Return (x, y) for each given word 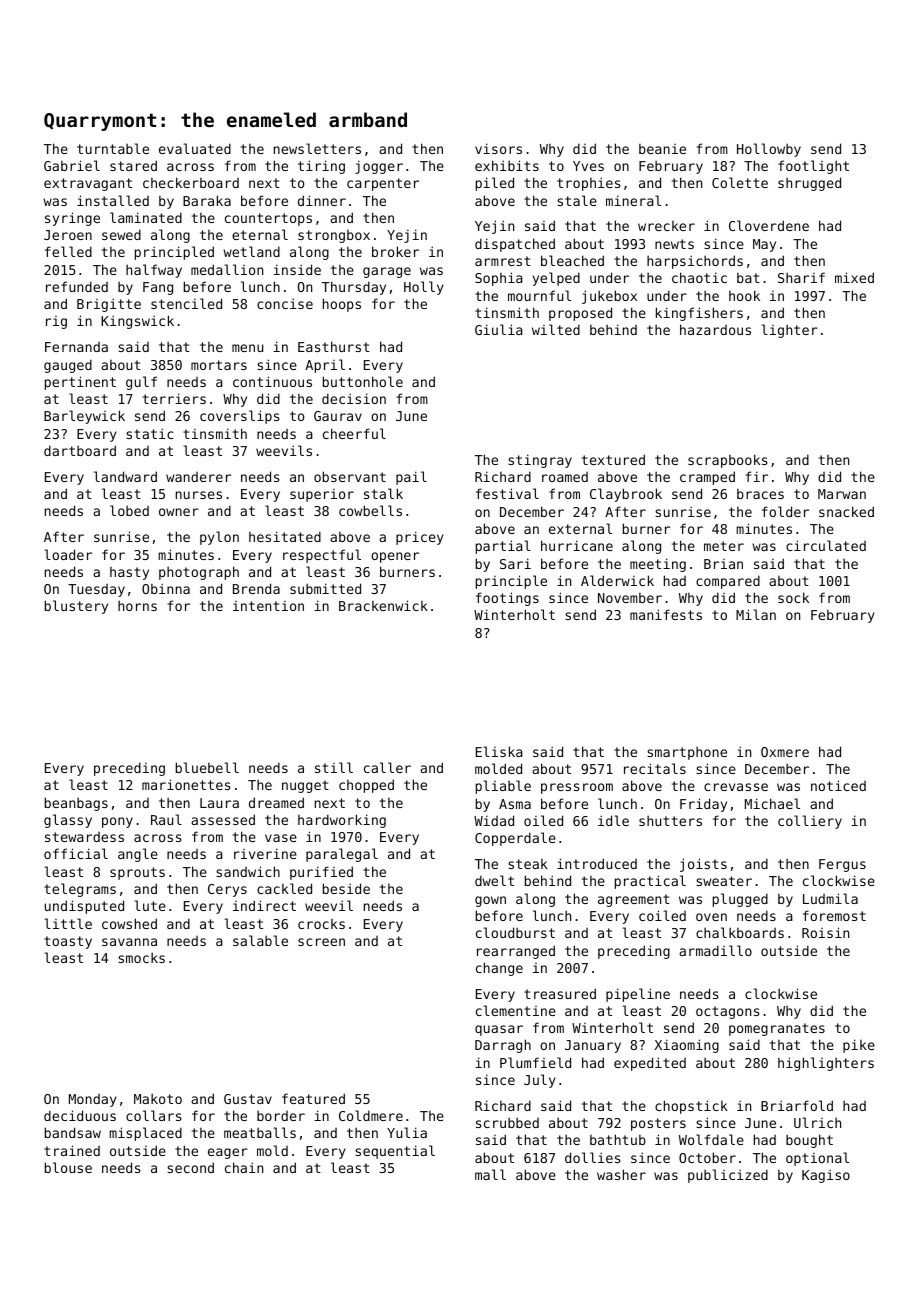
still (334, 767)
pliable (503, 787)
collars (154, 1115)
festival (507, 493)
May (764, 245)
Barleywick (84, 417)
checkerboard (191, 182)
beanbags (76, 804)
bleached (572, 260)
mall (490, 1174)
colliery (810, 822)
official (76, 853)
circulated (826, 545)
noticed (838, 785)
